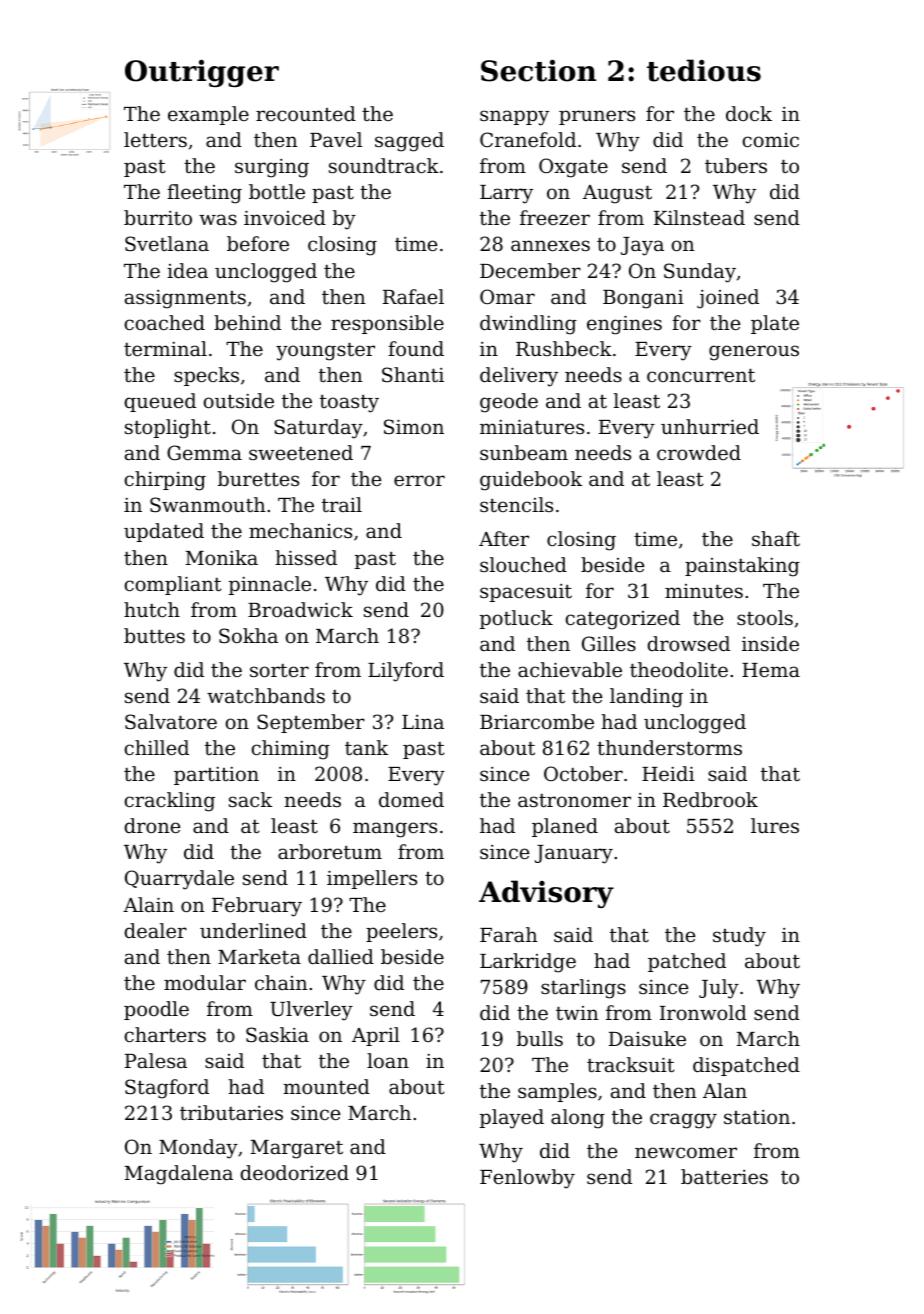  I want to click on invoiced, so click(285, 217).
